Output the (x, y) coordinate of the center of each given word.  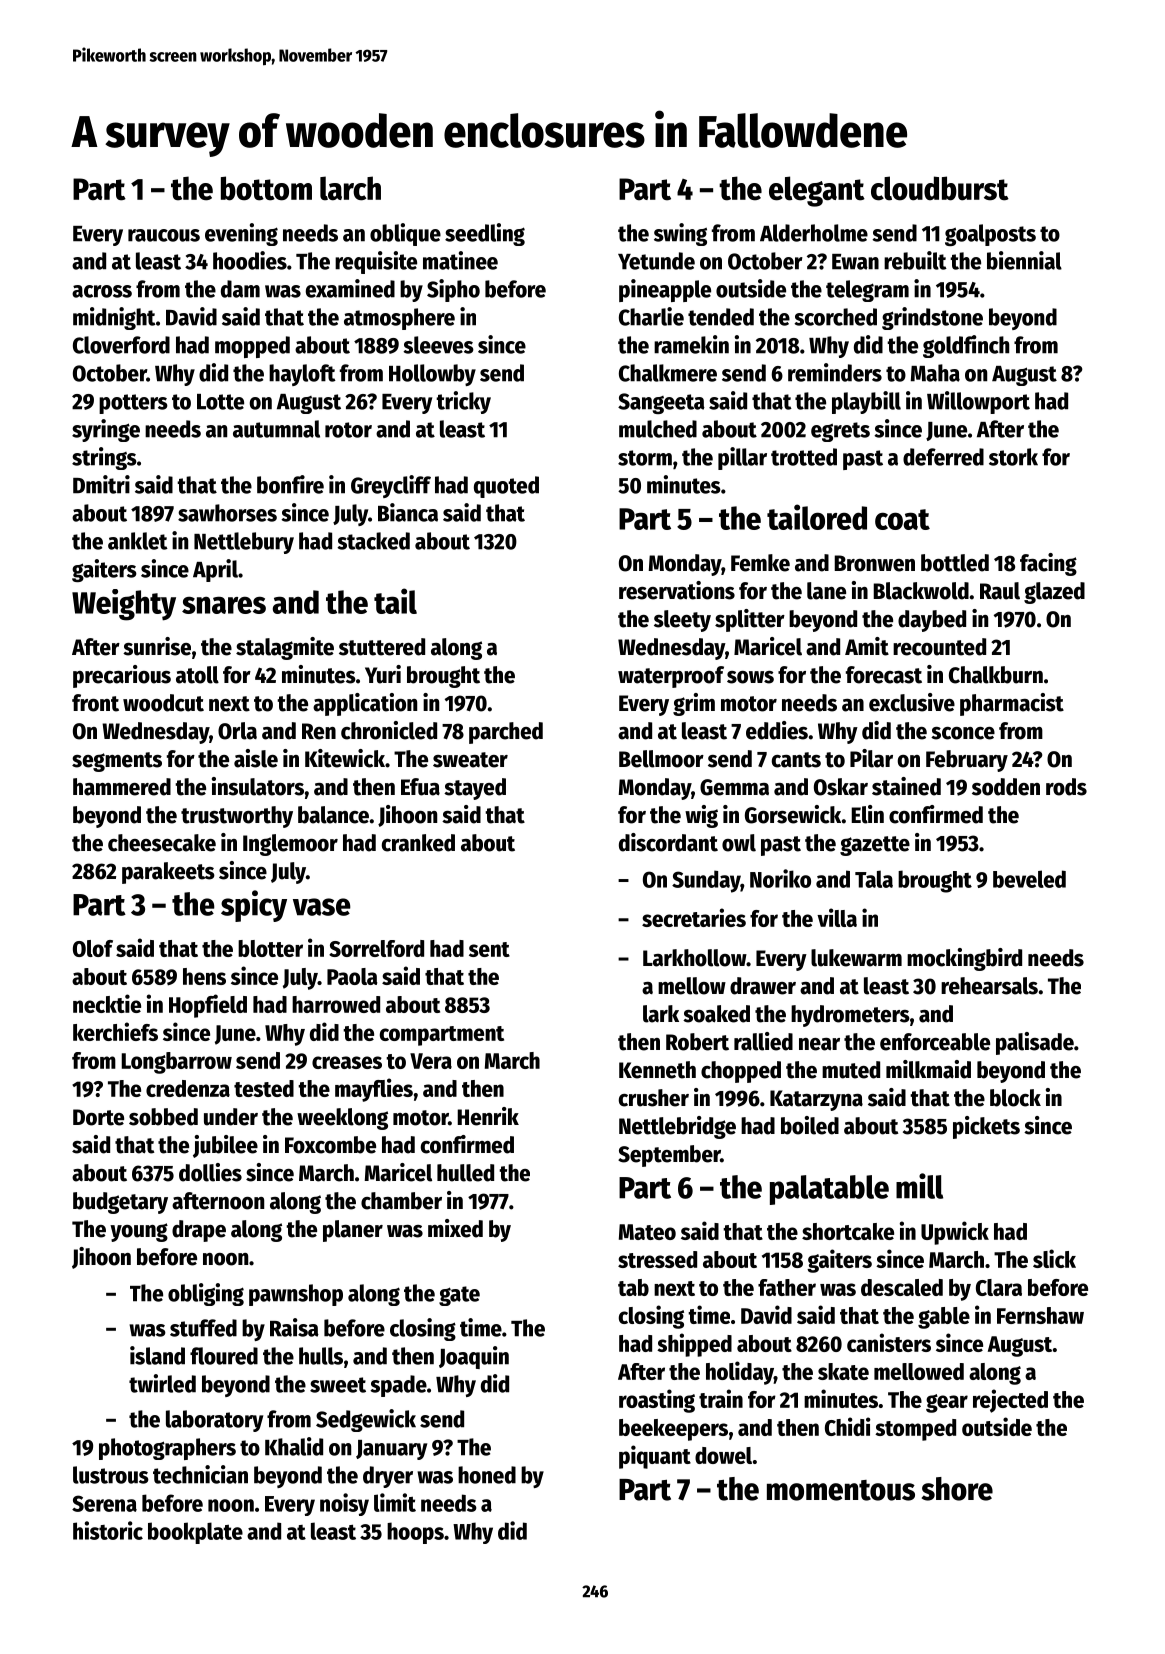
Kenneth (657, 1070)
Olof (93, 948)
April (215, 570)
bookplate (195, 1533)
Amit (867, 646)
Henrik (488, 1116)
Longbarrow (176, 1063)
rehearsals (989, 986)
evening (241, 234)
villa (837, 917)
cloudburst (940, 188)
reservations (677, 590)
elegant (817, 191)
